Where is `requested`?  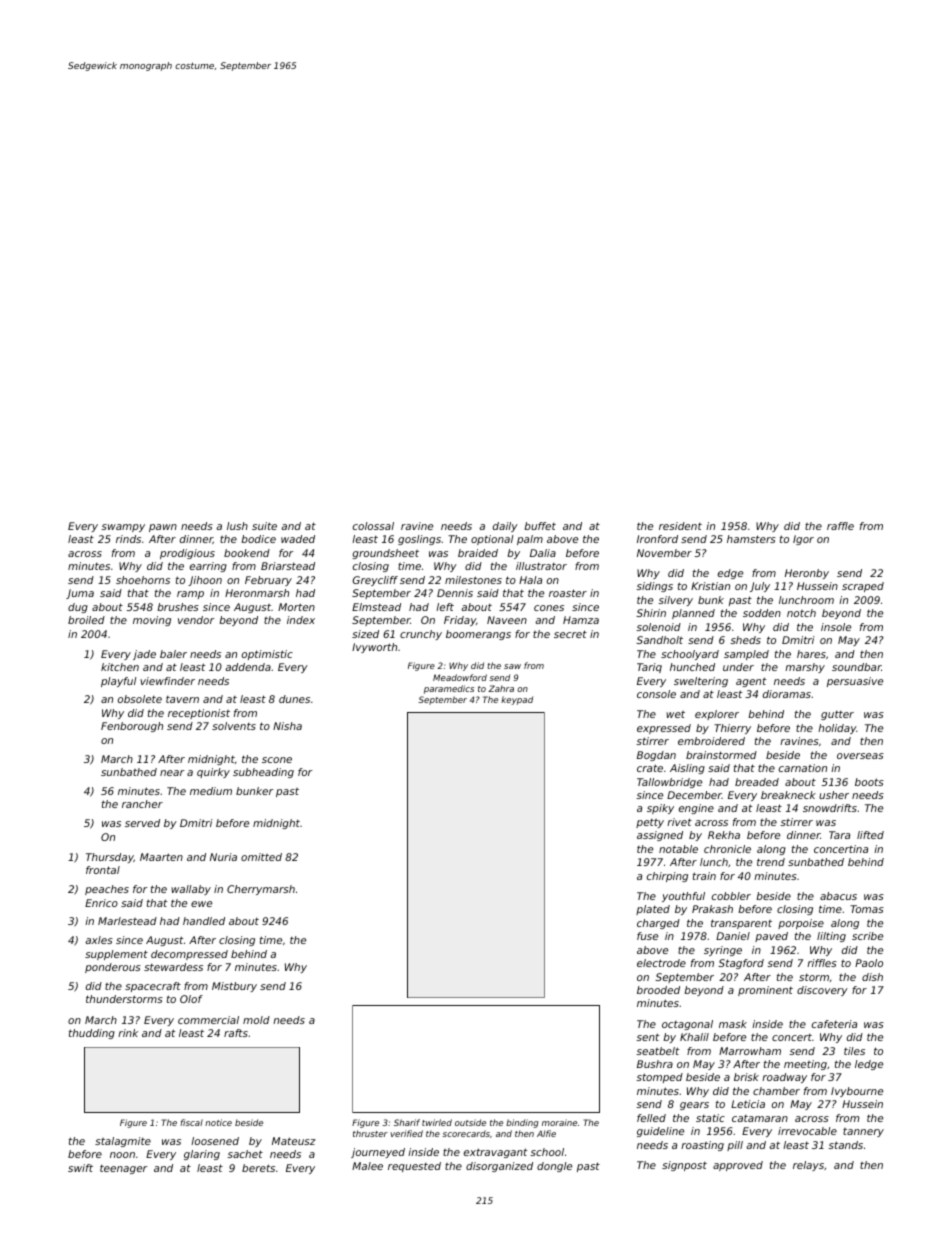 requested is located at coordinates (414, 1167).
